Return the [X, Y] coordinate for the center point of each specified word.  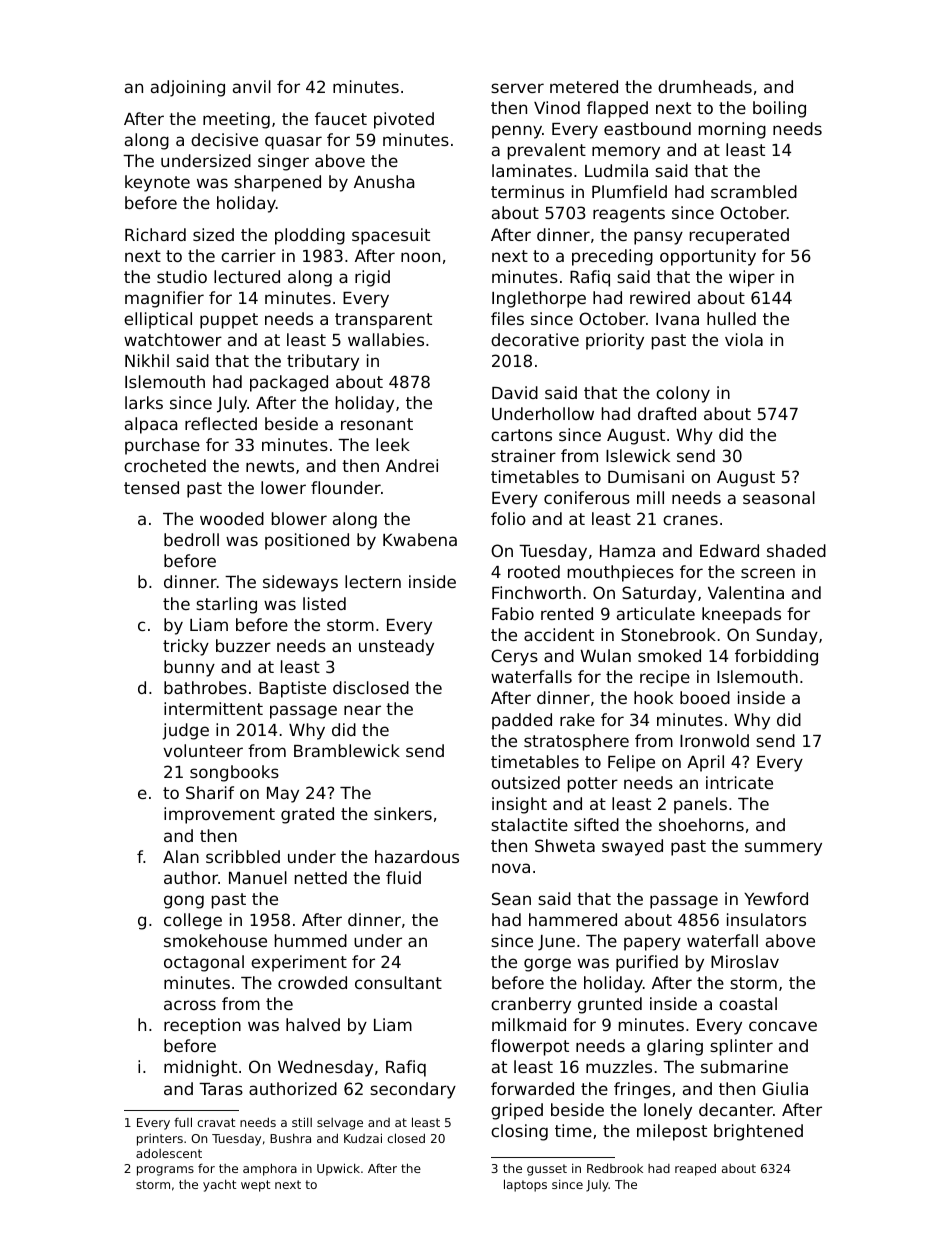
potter [593, 785]
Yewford [776, 898]
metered [584, 86]
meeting [236, 120]
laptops [525, 1185]
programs [165, 1171]
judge [186, 731]
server [517, 88]
